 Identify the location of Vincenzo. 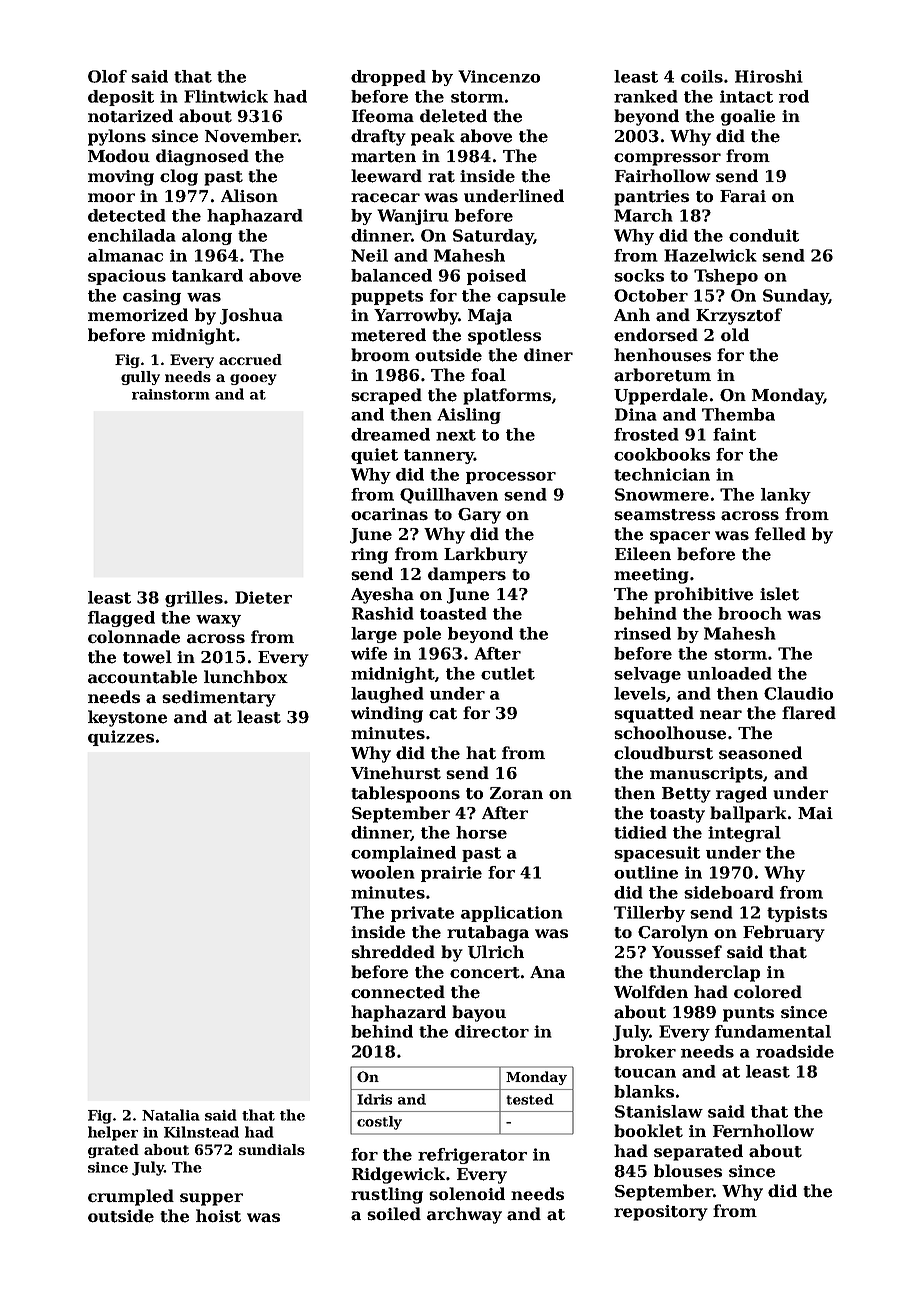
(499, 76).
